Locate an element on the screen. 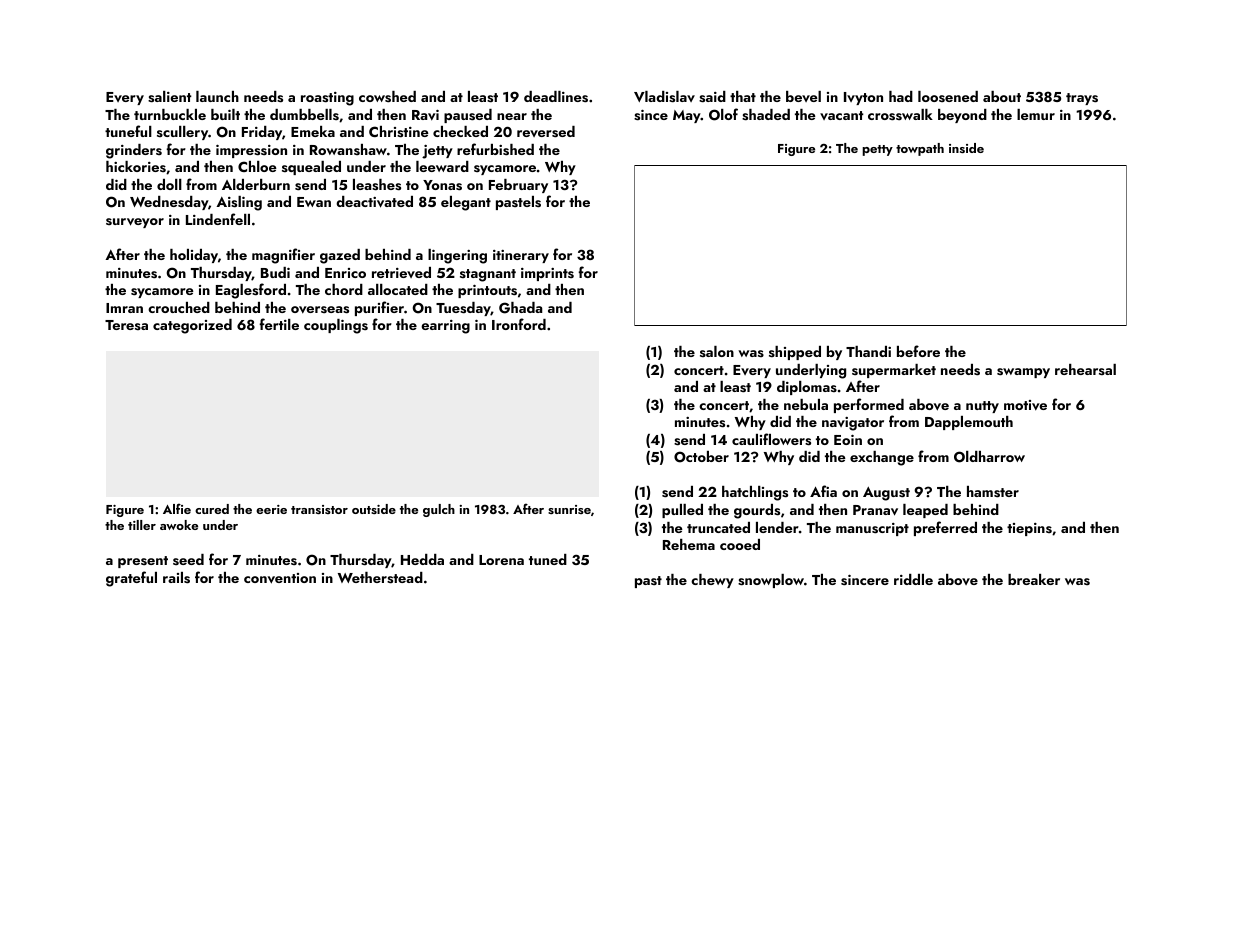 The width and height of the screenshot is (1233, 952). imprints is located at coordinates (547, 274).
